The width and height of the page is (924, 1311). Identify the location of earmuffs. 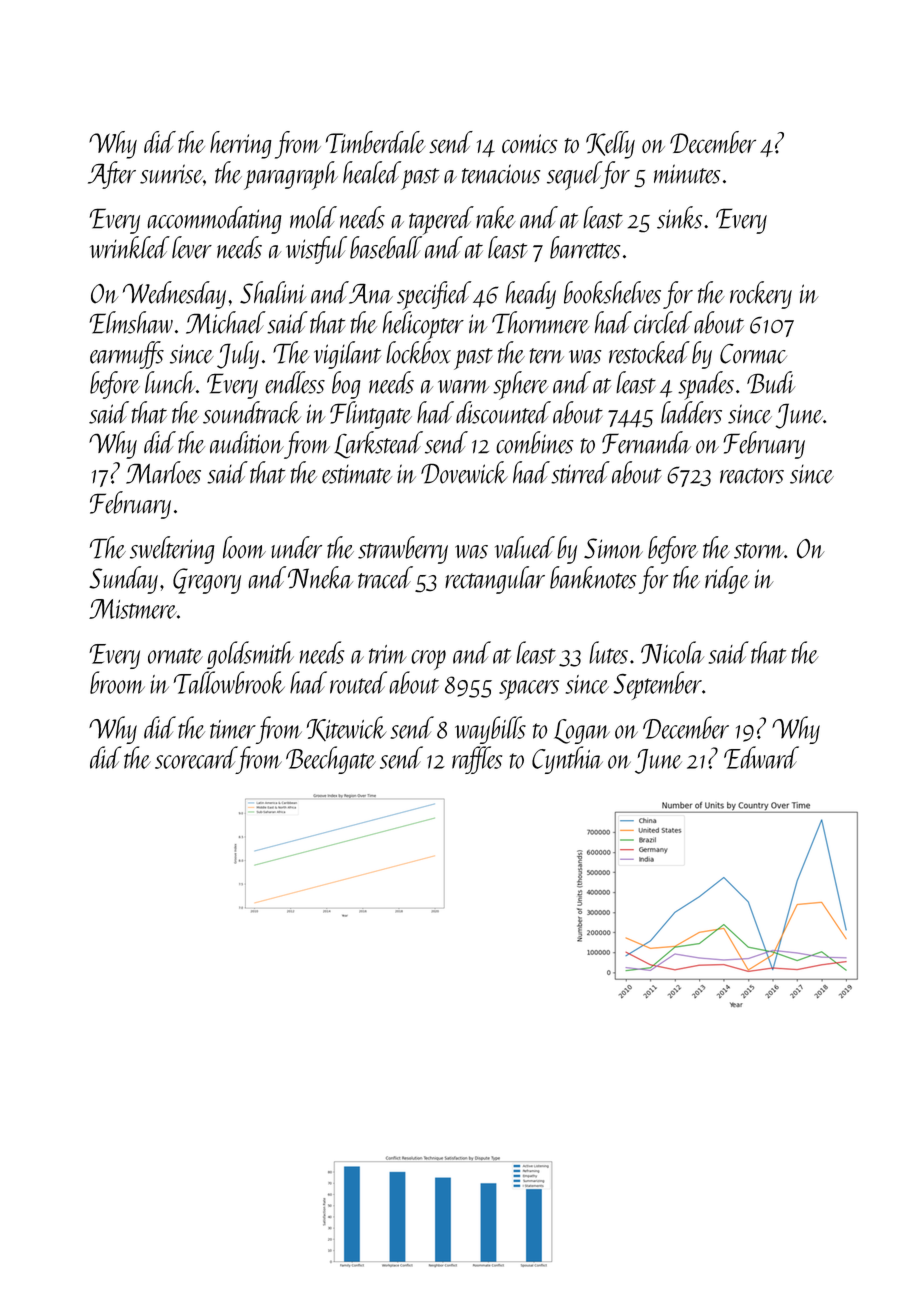
(127, 355).
